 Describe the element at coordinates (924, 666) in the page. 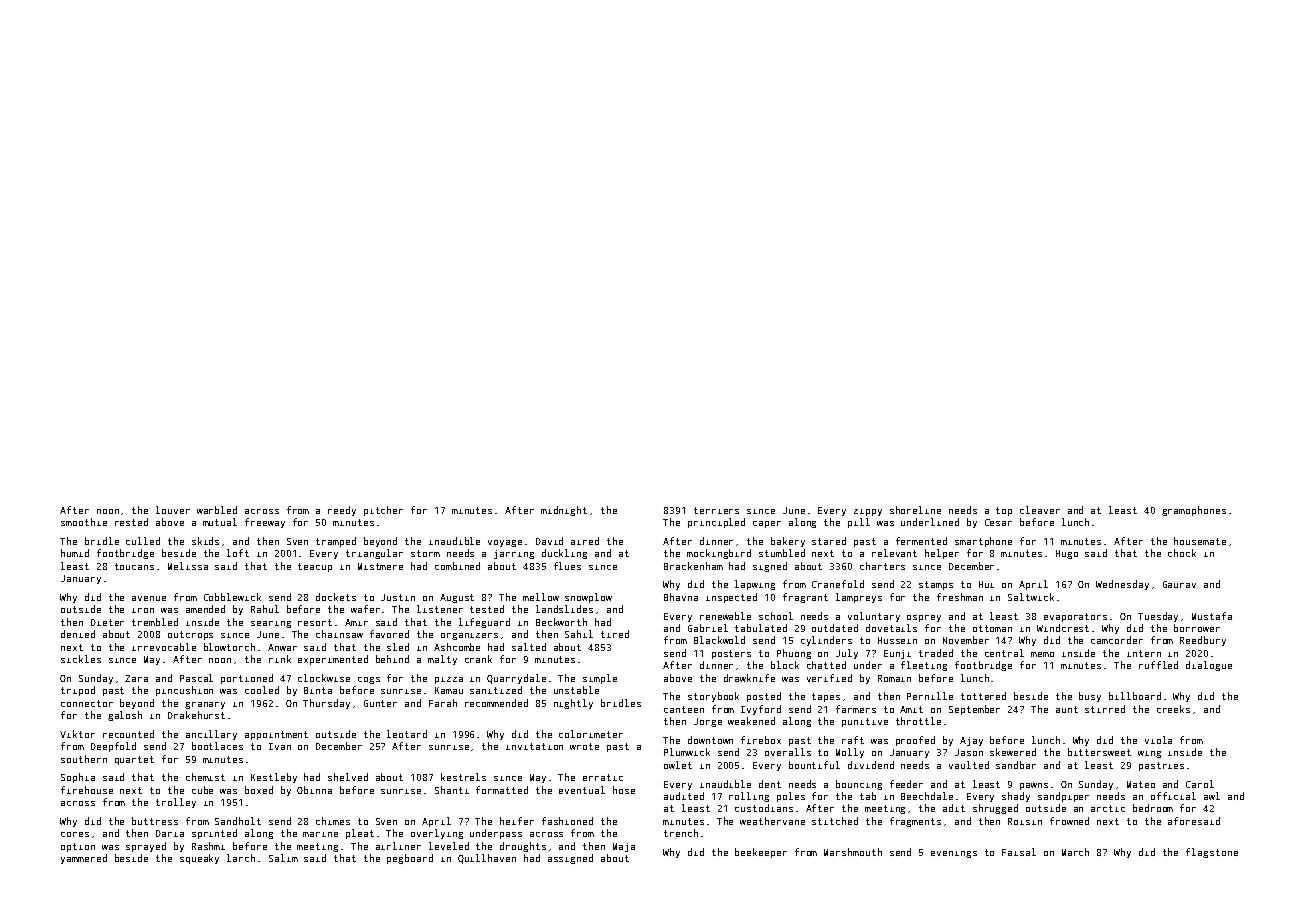

I see `fleeting` at that location.
